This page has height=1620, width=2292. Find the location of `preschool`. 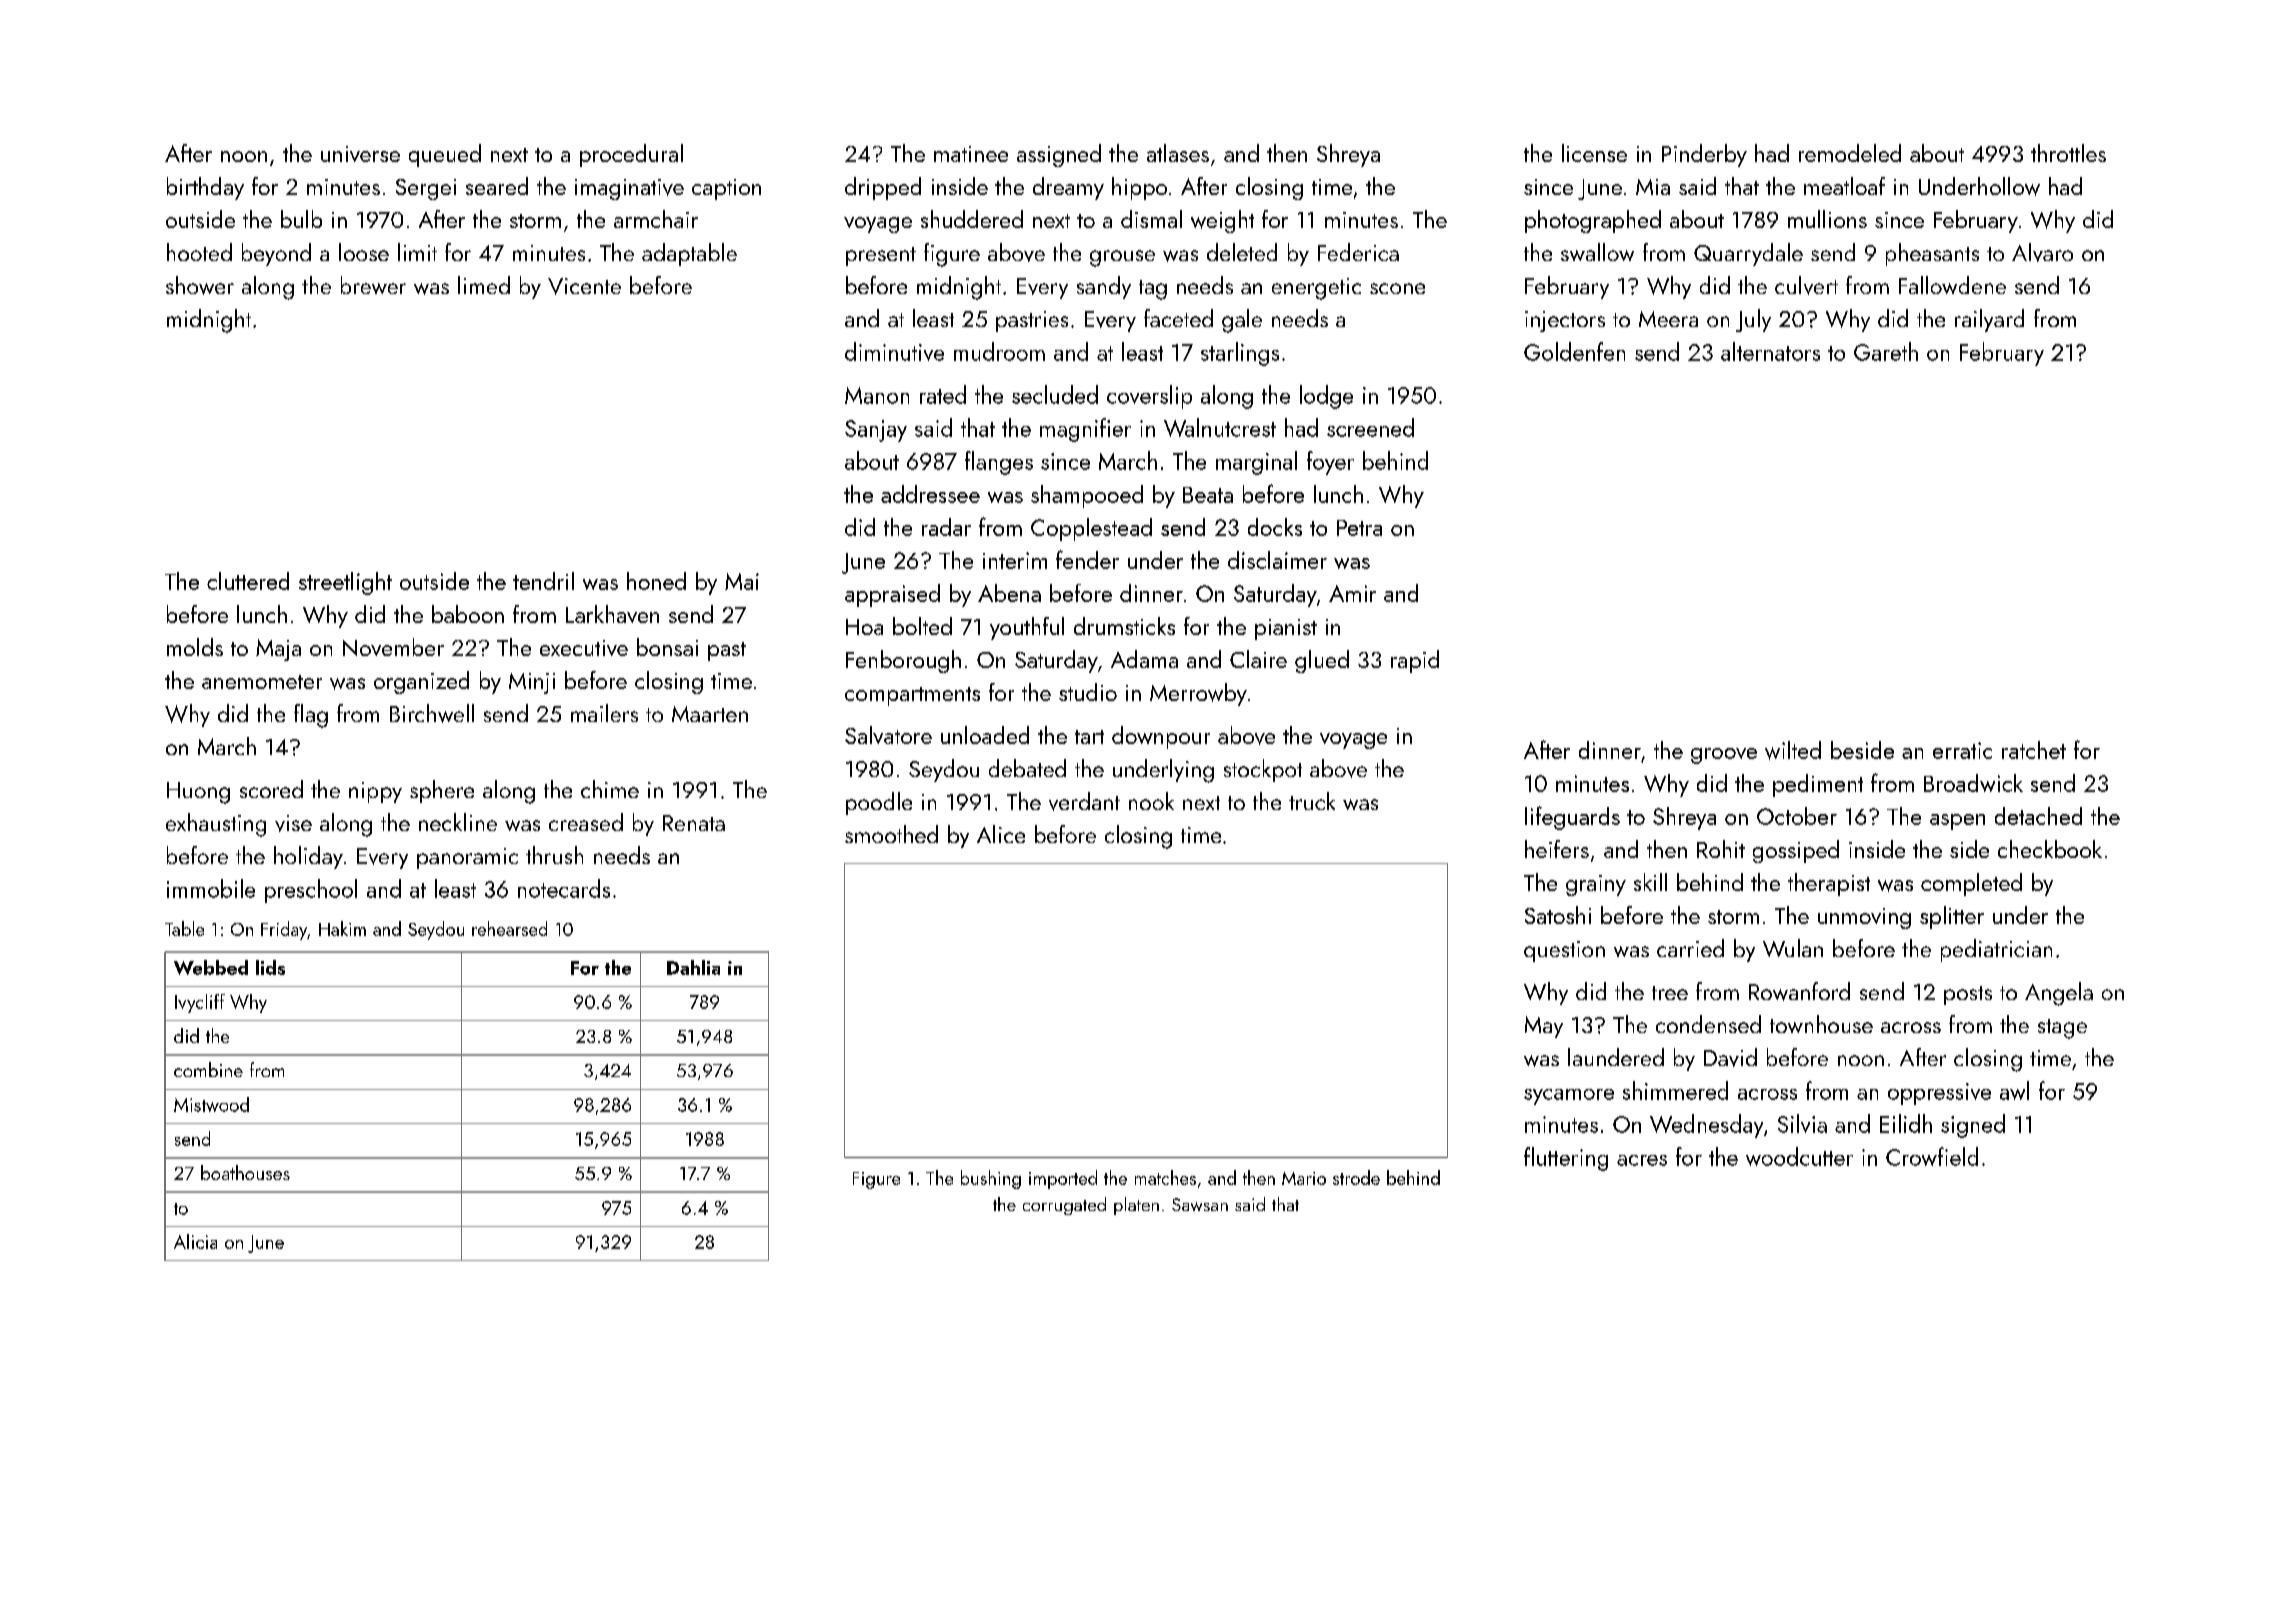

preschool is located at coordinates (311, 891).
